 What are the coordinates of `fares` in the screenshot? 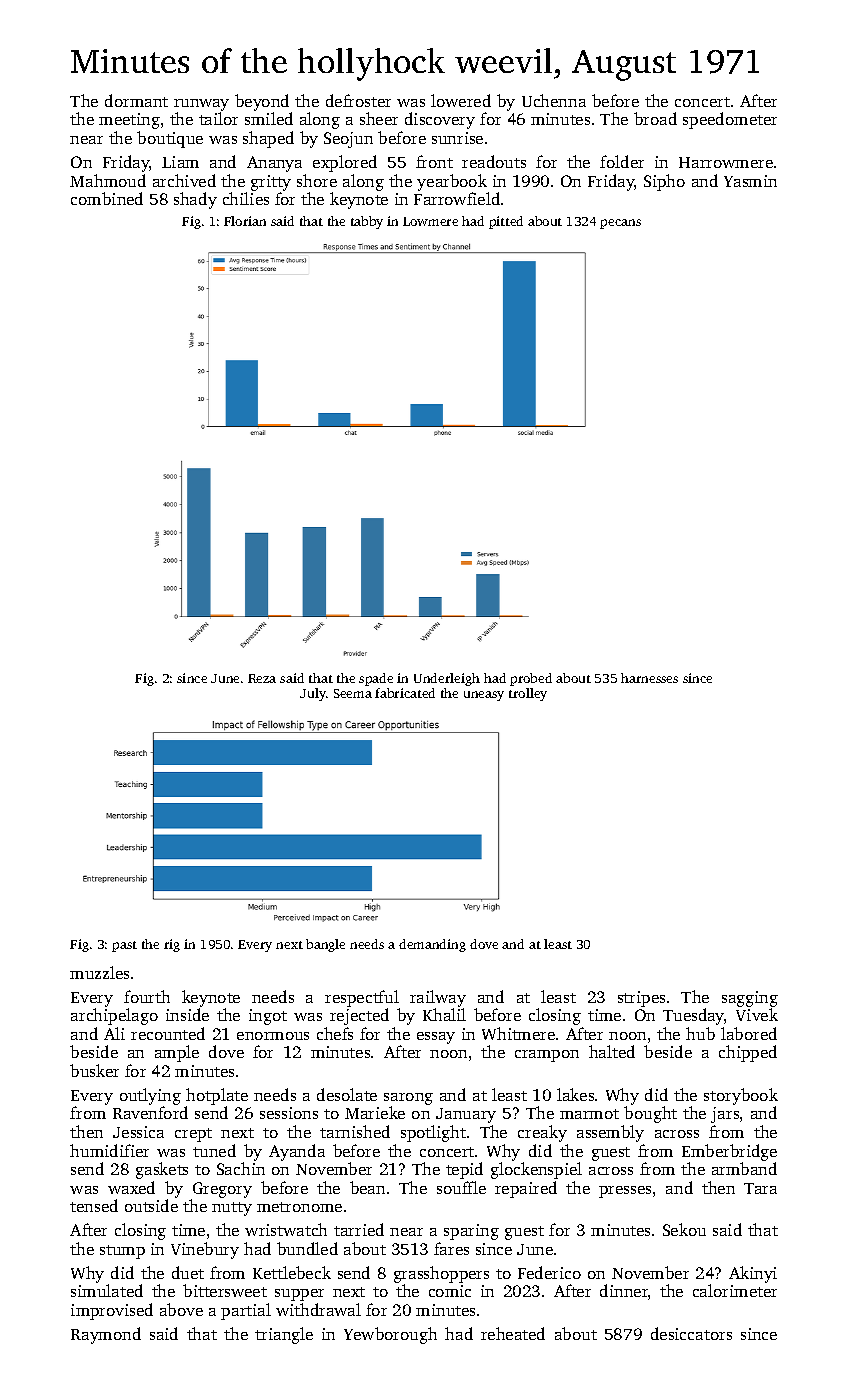 It's located at (451, 1248).
